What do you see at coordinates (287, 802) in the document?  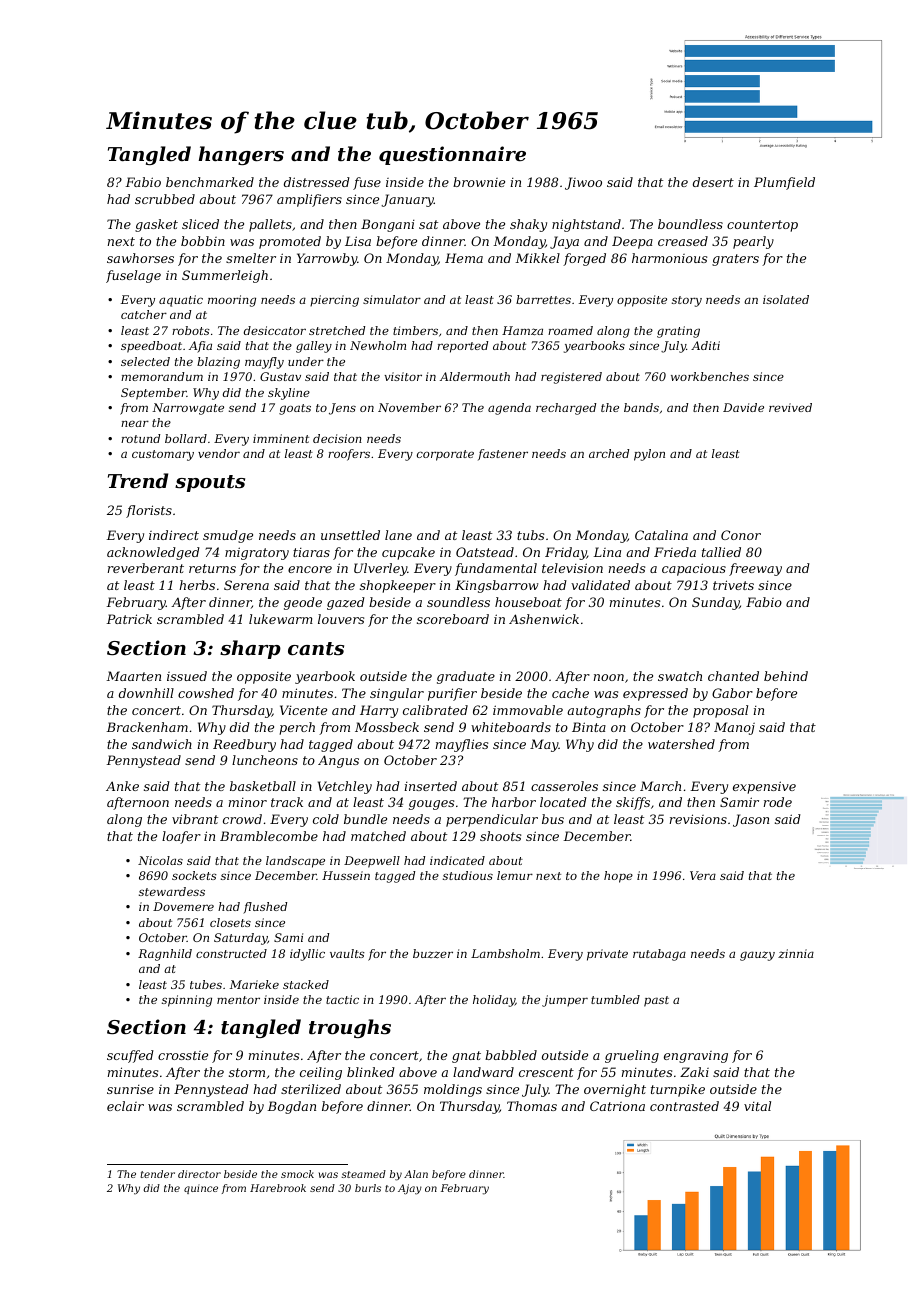 I see `track` at bounding box center [287, 802].
